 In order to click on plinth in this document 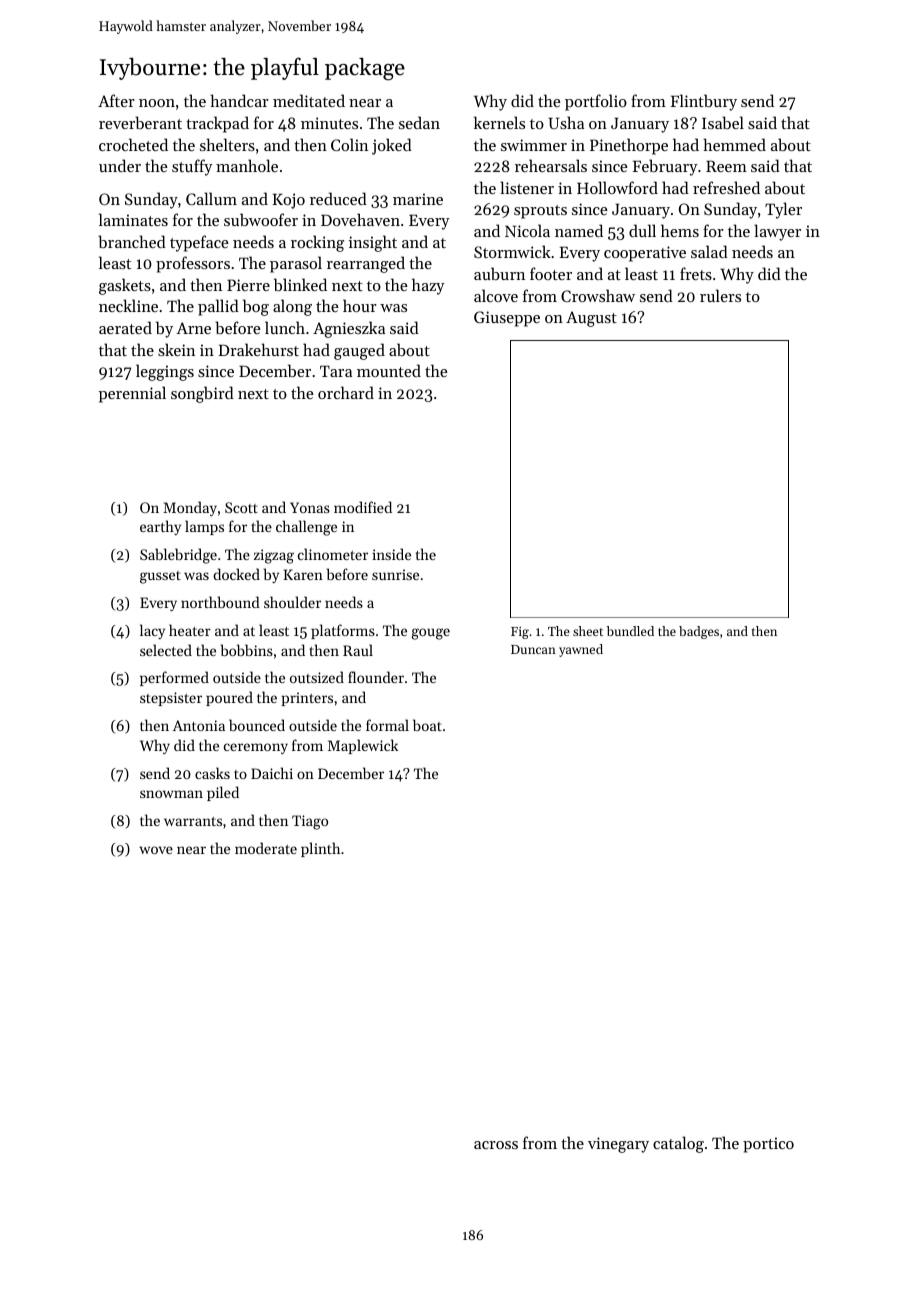, I will do `click(320, 849)`.
